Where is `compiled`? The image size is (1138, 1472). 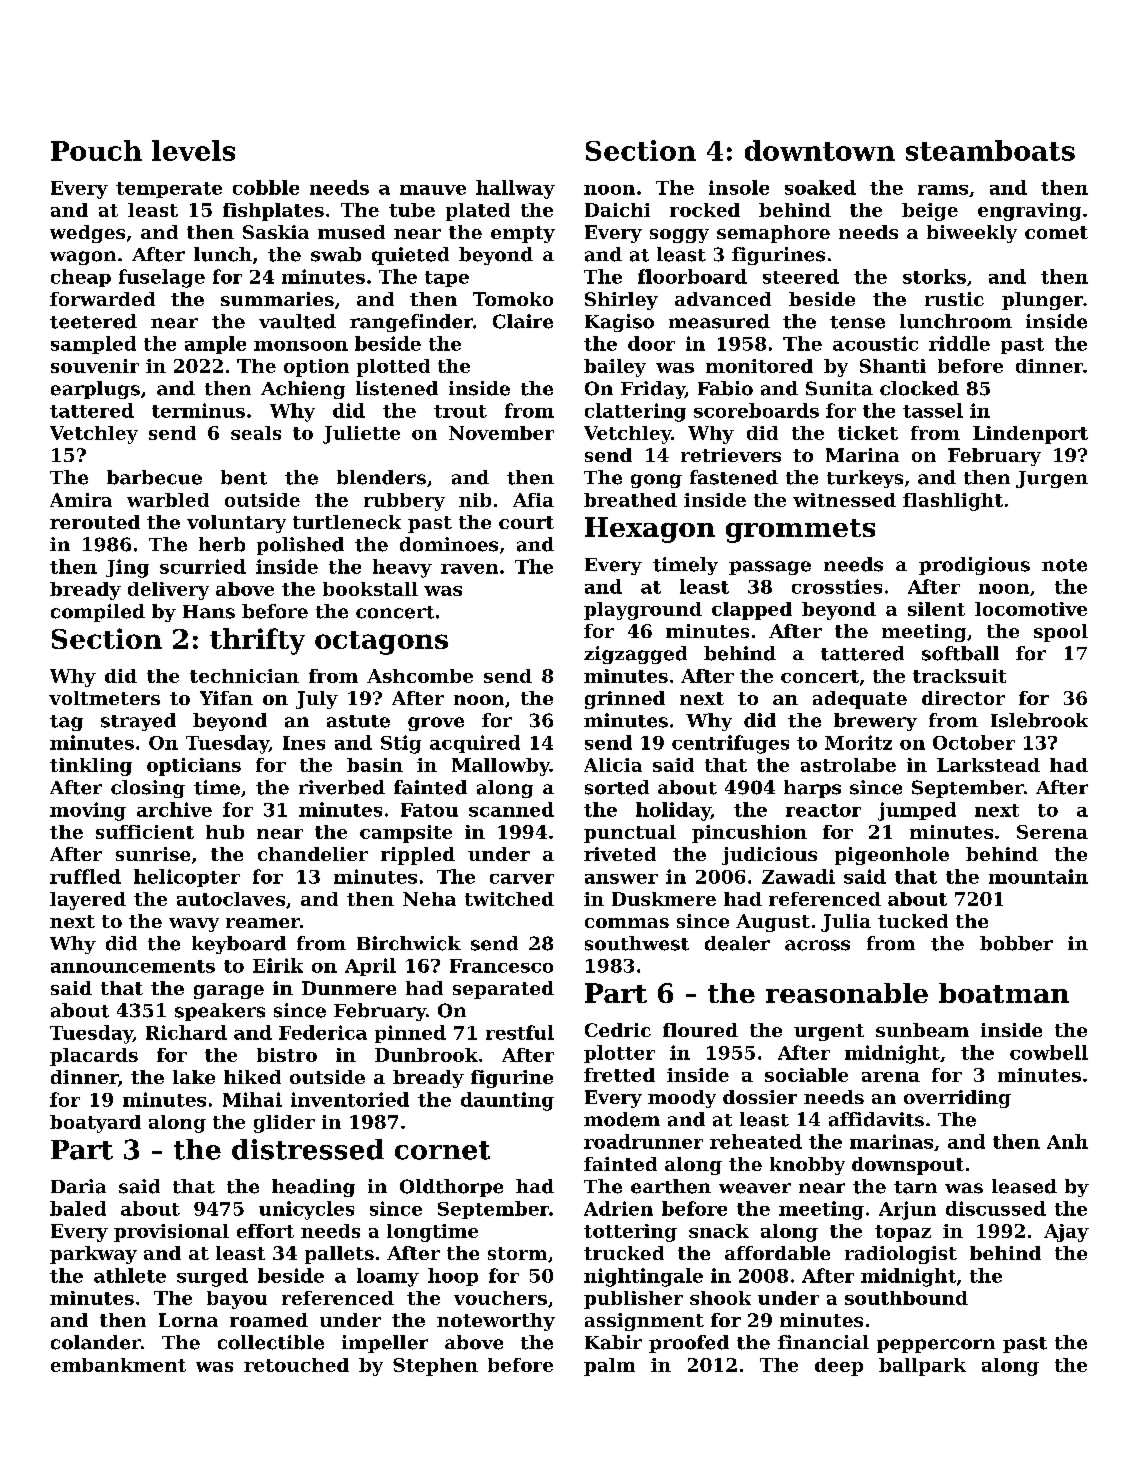
compiled is located at coordinates (98, 613).
